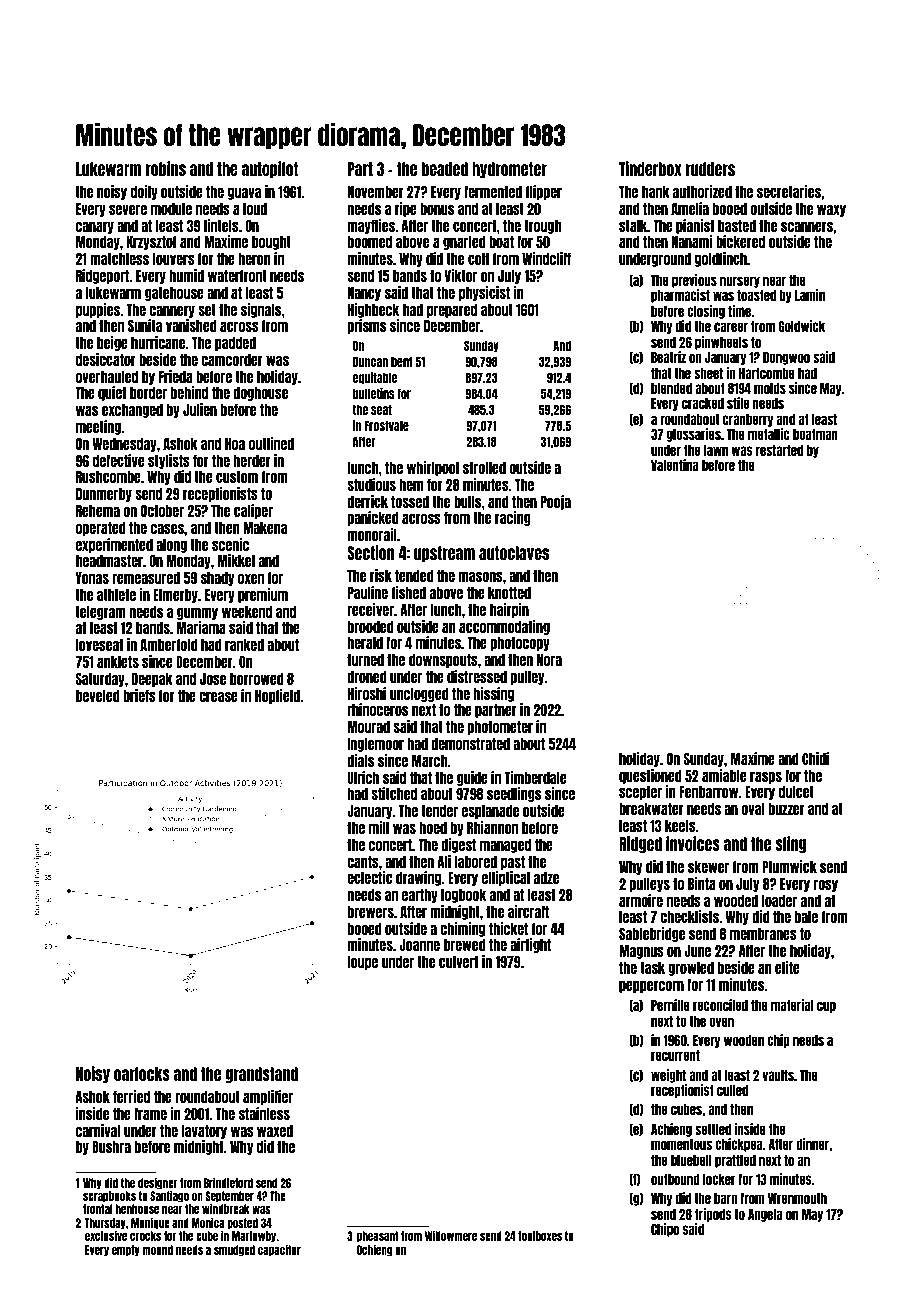 The width and height of the screenshot is (924, 1308). Describe the element at coordinates (810, 295) in the screenshot. I see `Lamin` at that location.
